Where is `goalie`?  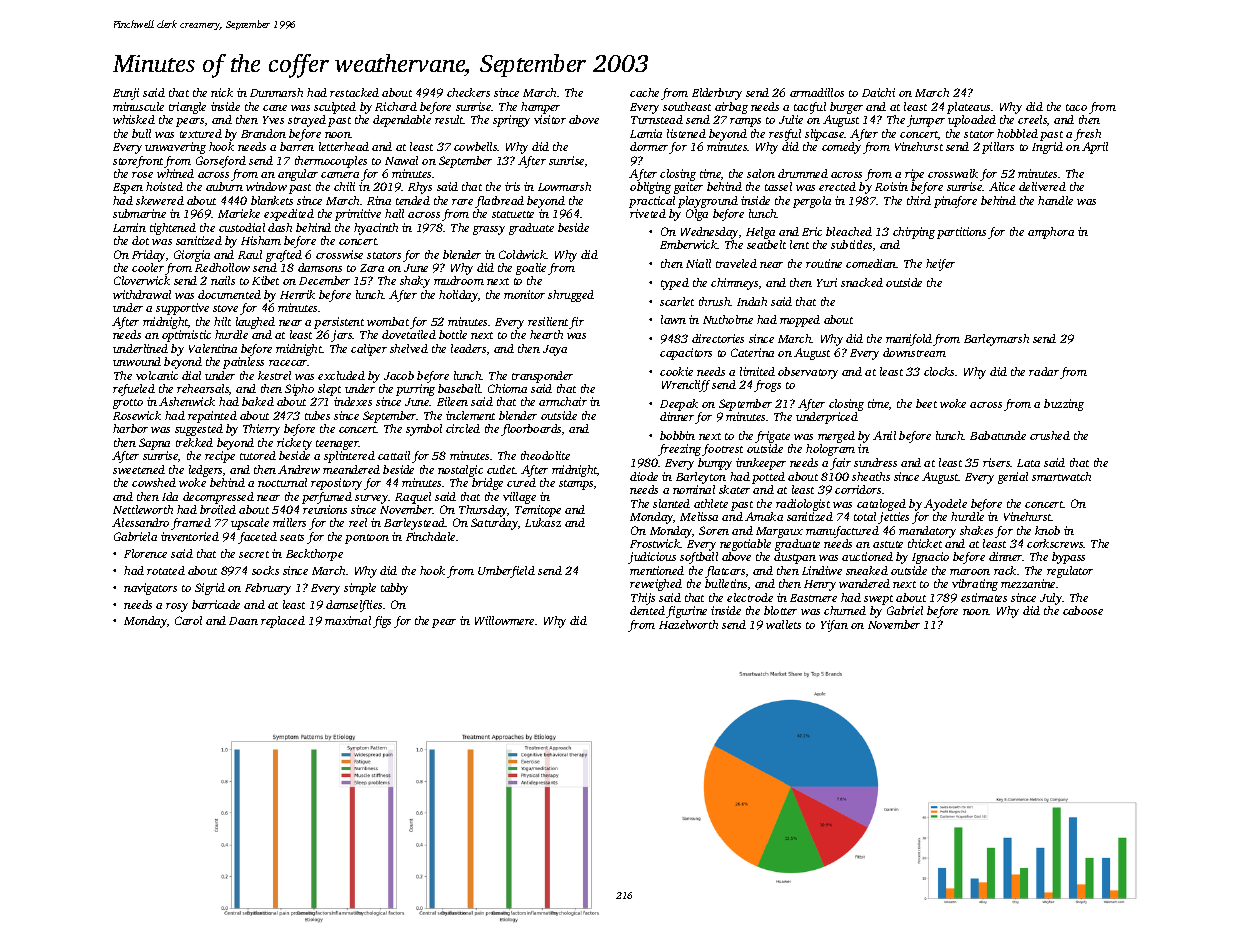 goalie is located at coordinates (531, 269).
